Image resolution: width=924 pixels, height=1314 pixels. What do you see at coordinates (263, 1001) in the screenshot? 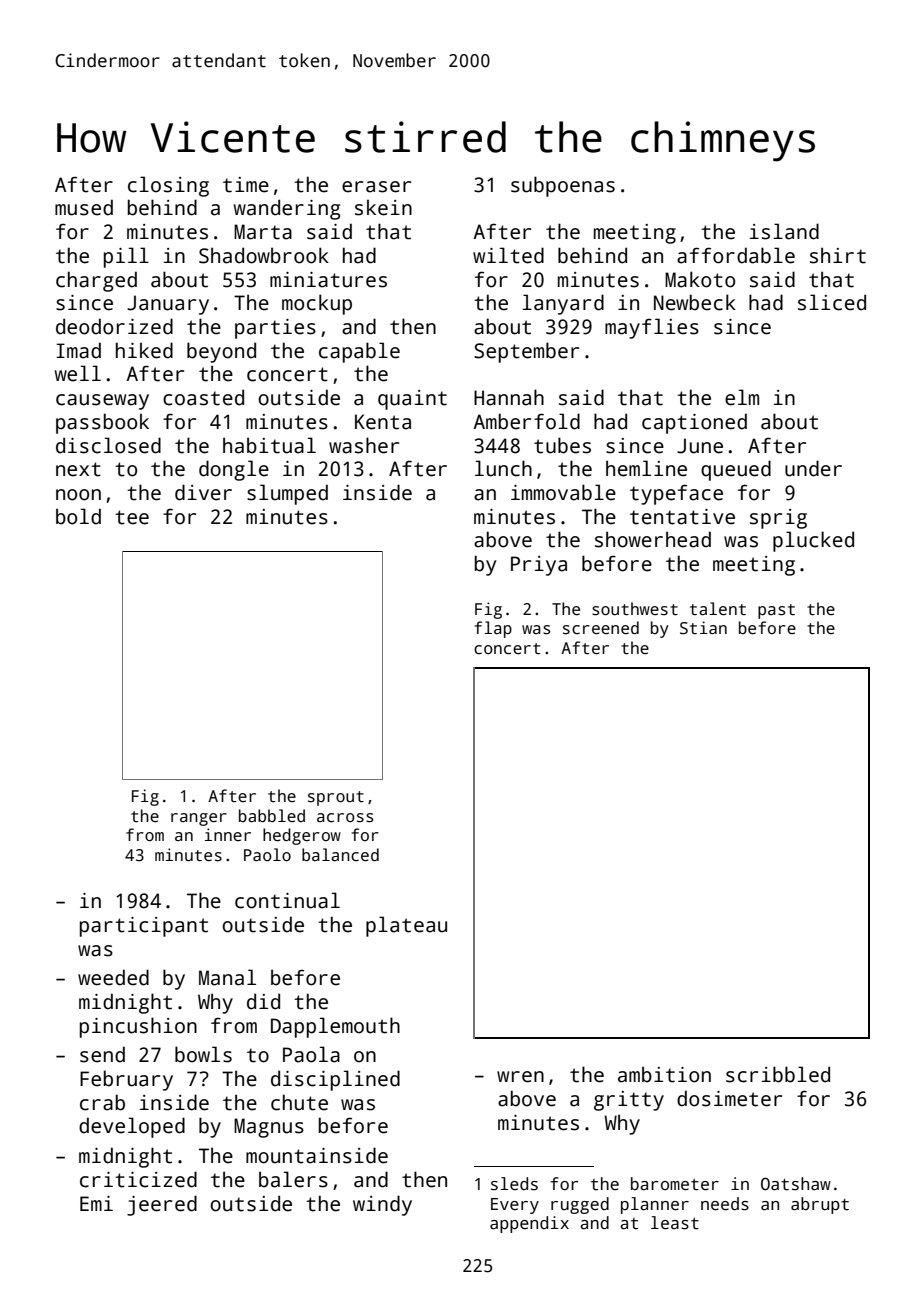
I see `did` at bounding box center [263, 1001].
